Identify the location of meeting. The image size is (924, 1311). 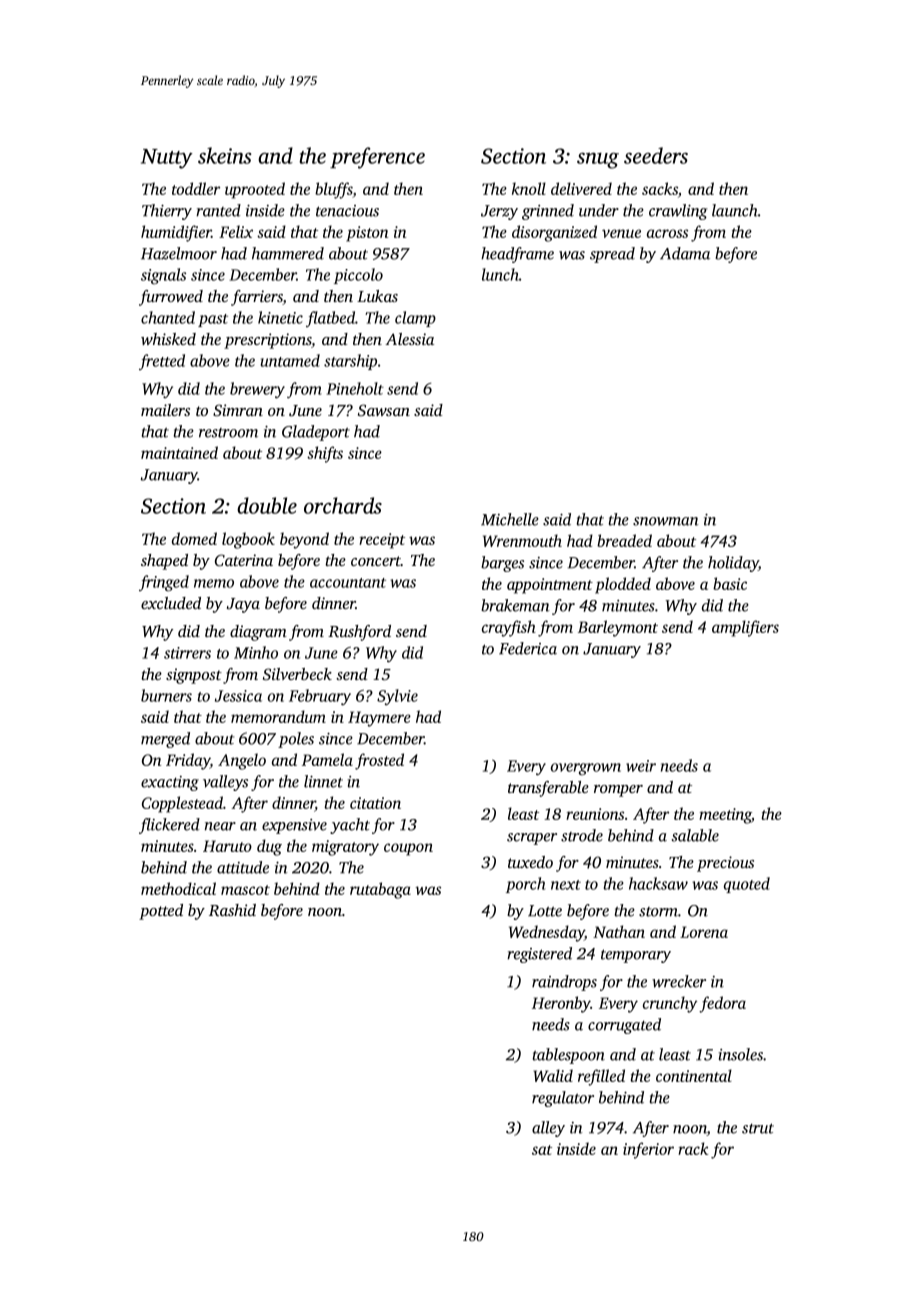
(725, 816).
